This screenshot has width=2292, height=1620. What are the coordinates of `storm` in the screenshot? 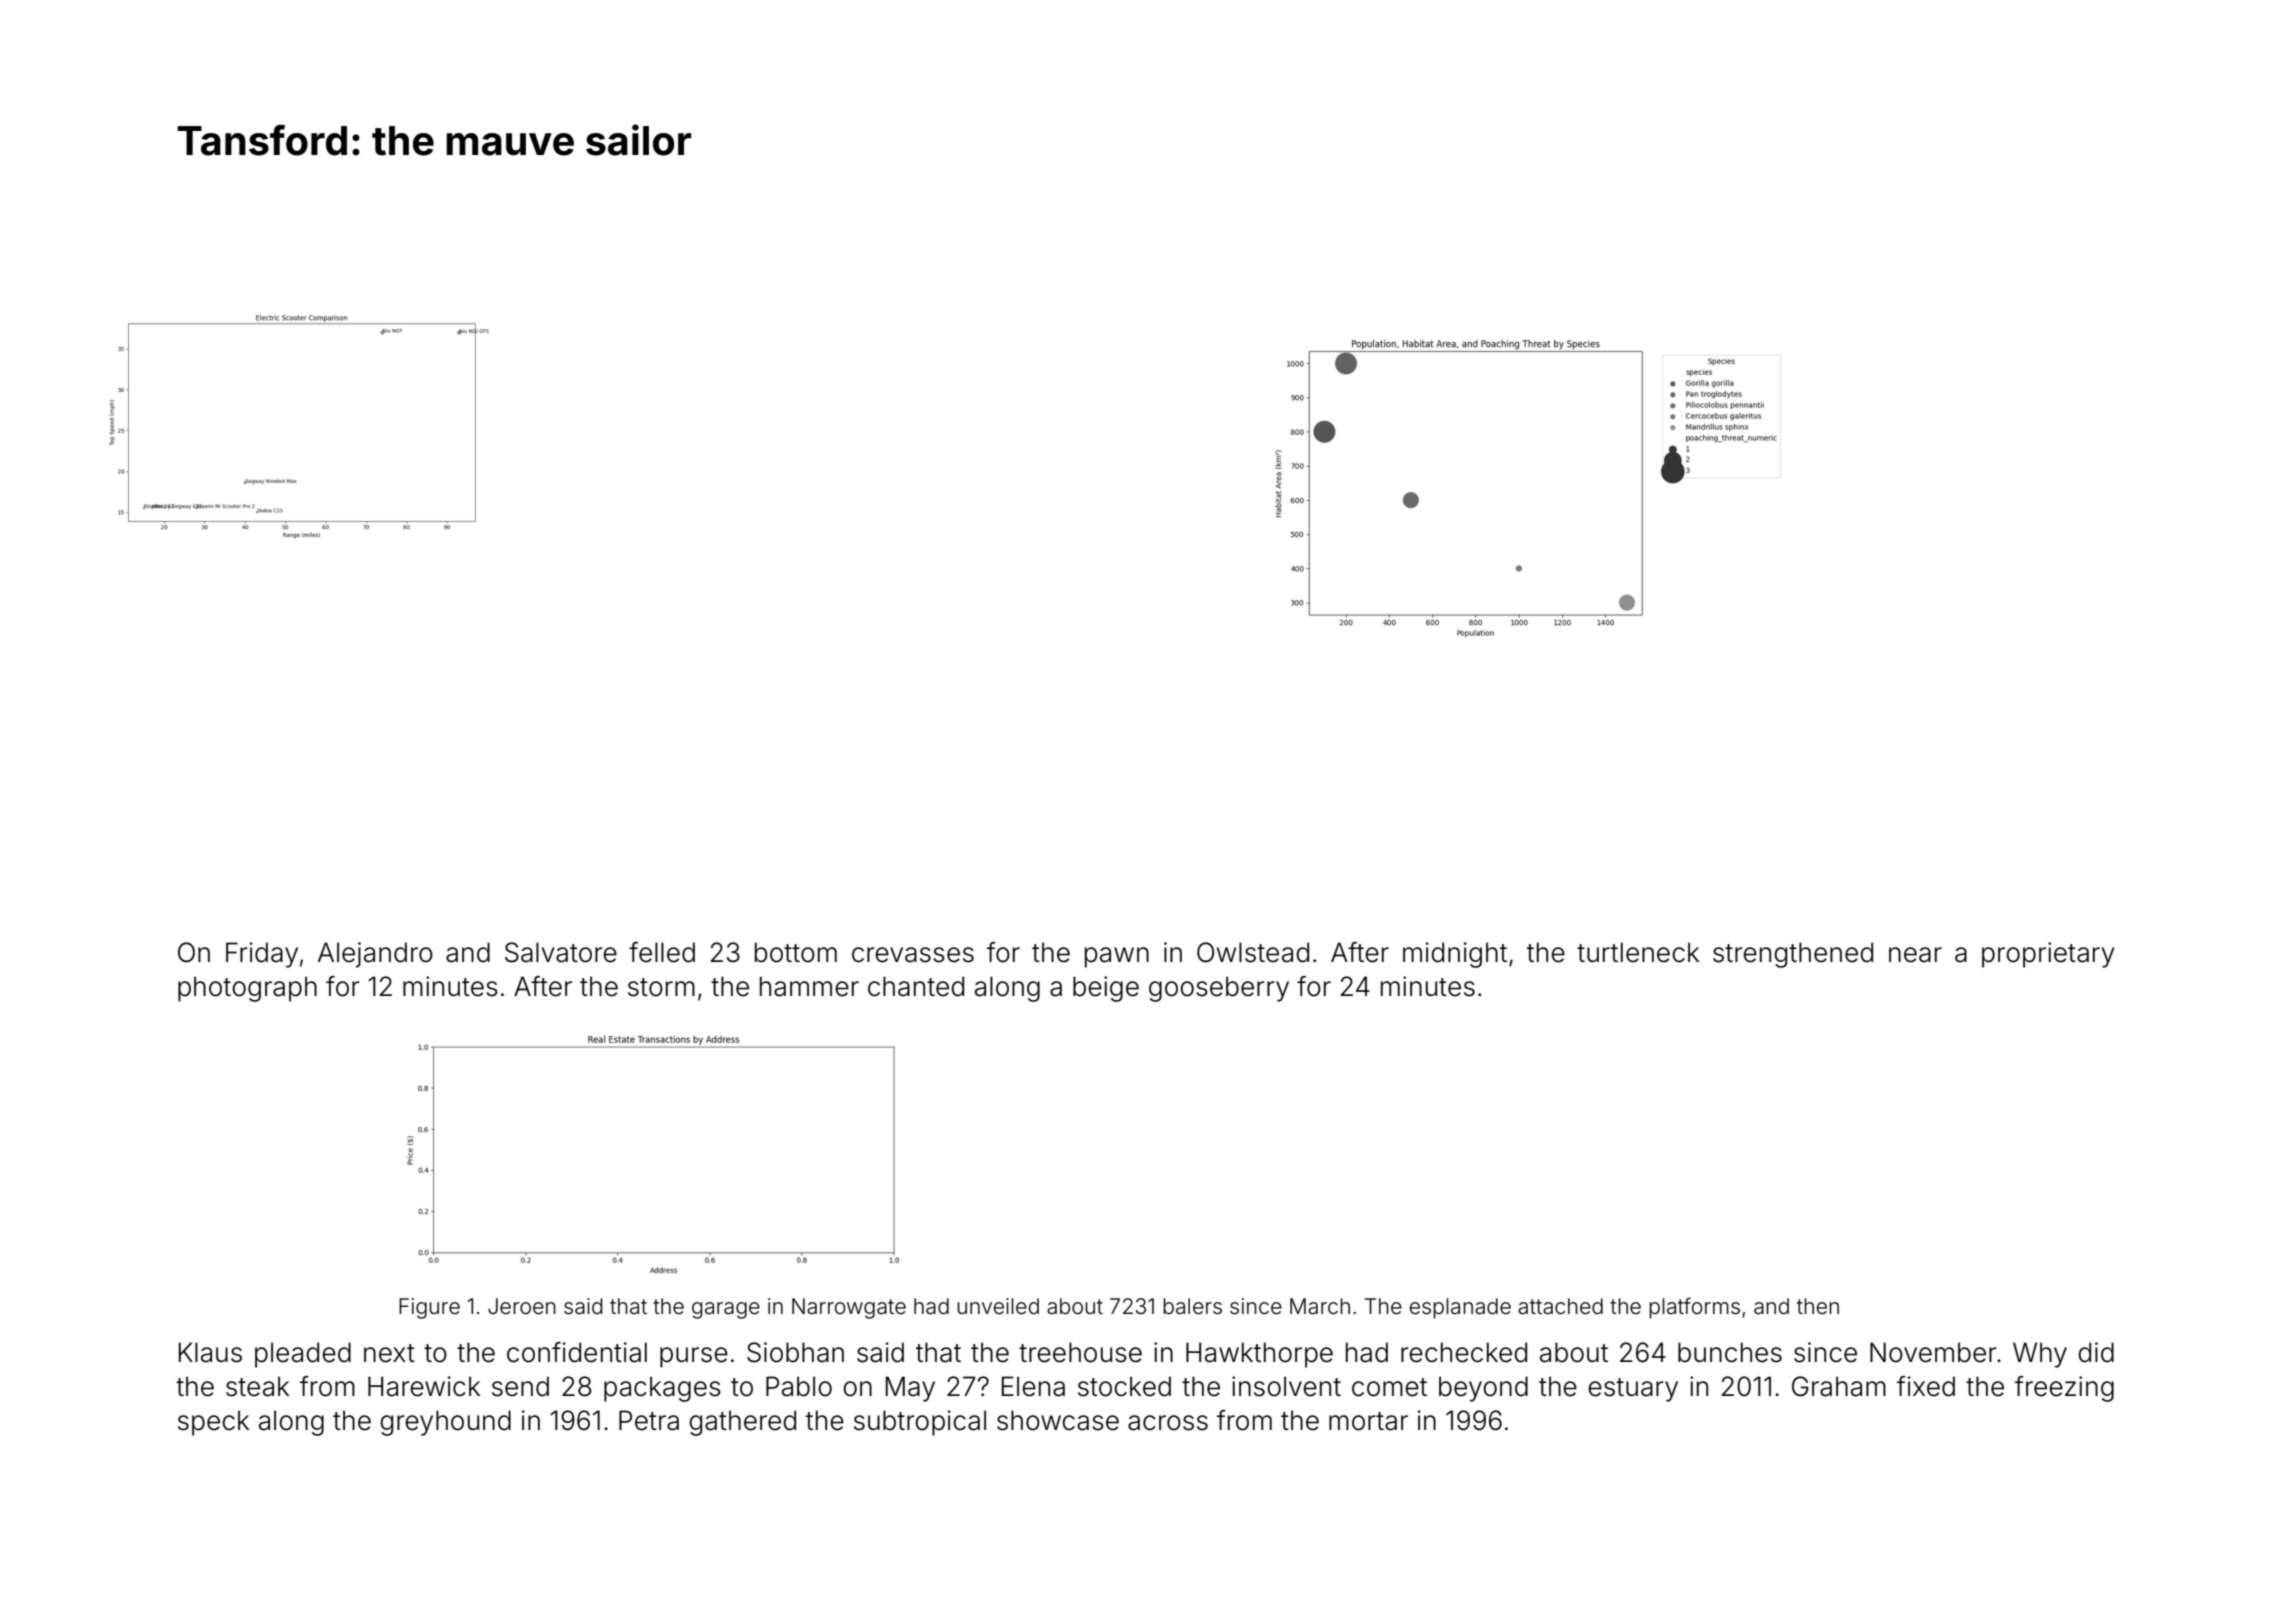 It's located at (661, 987).
